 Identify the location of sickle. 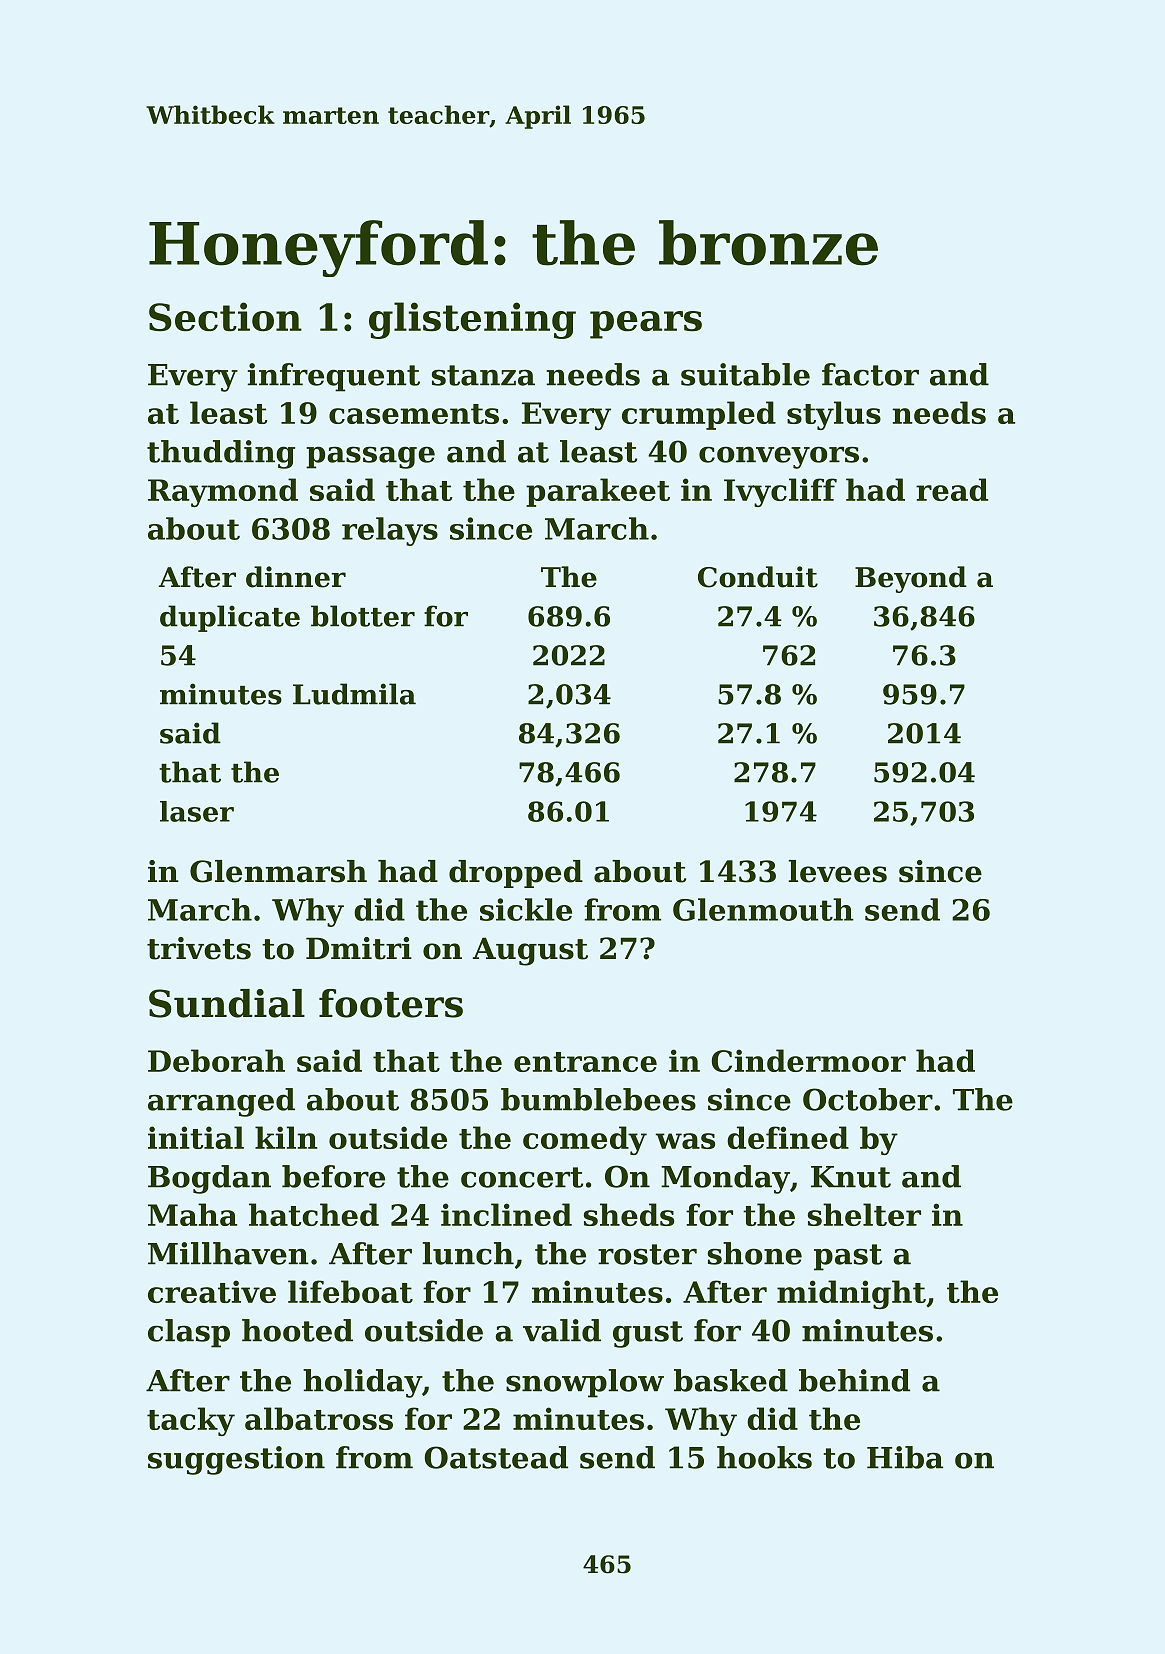
(526, 909).
